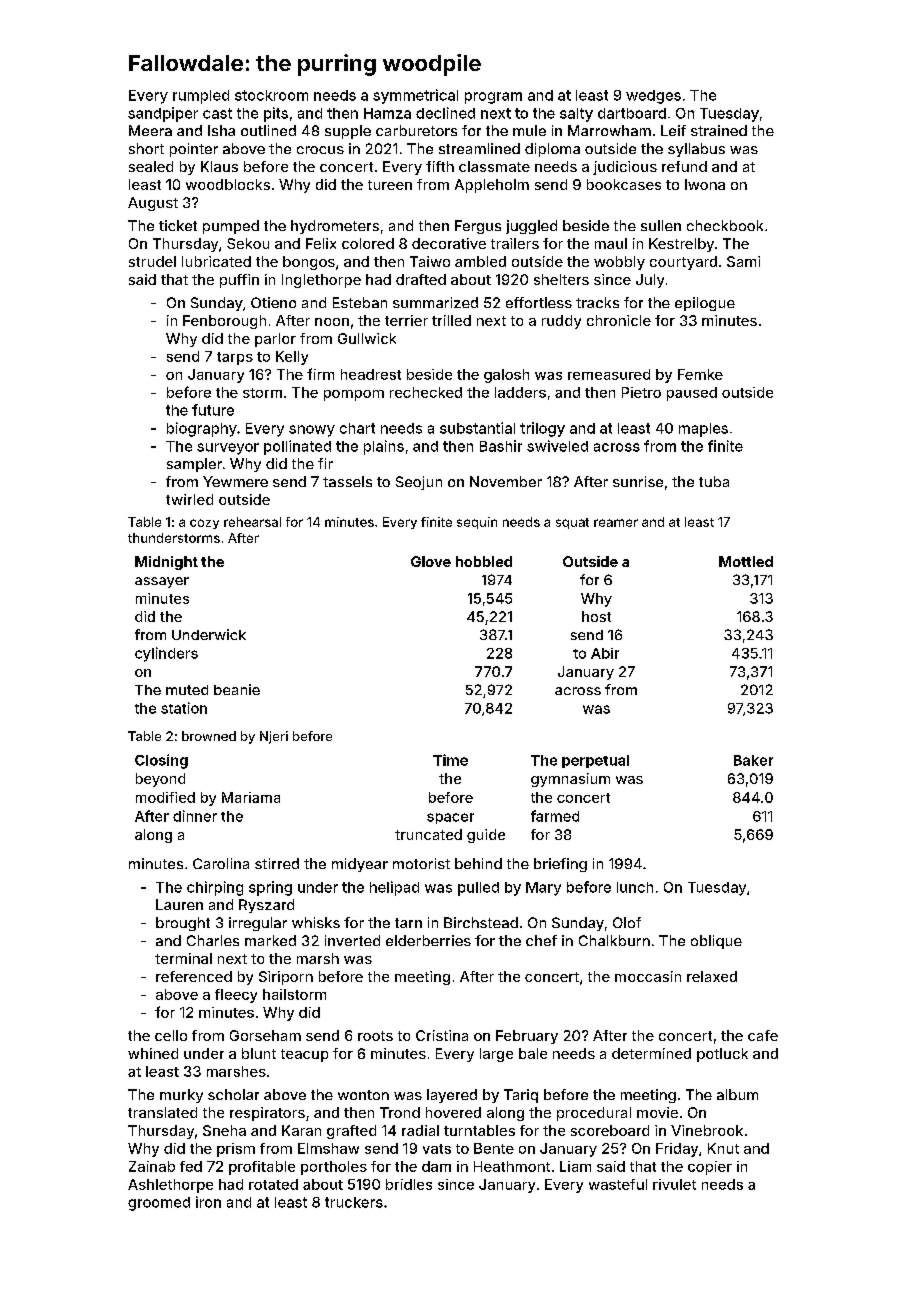 This document has height=1316, width=908. Describe the element at coordinates (753, 760) in the document. I see `Baker` at that location.
